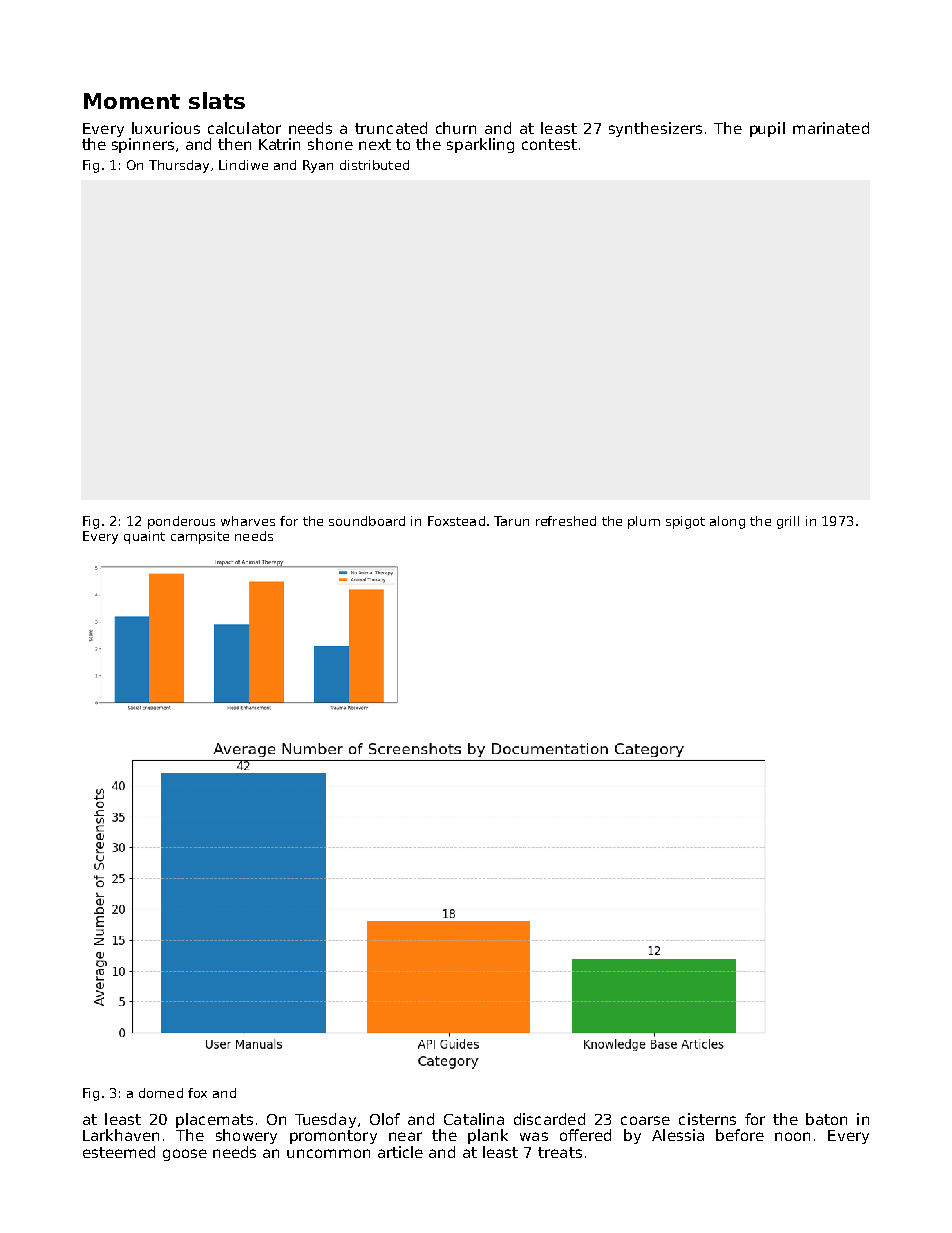 The height and width of the image is (1233, 952). Describe the element at coordinates (826, 1119) in the image. I see `baton` at that location.
